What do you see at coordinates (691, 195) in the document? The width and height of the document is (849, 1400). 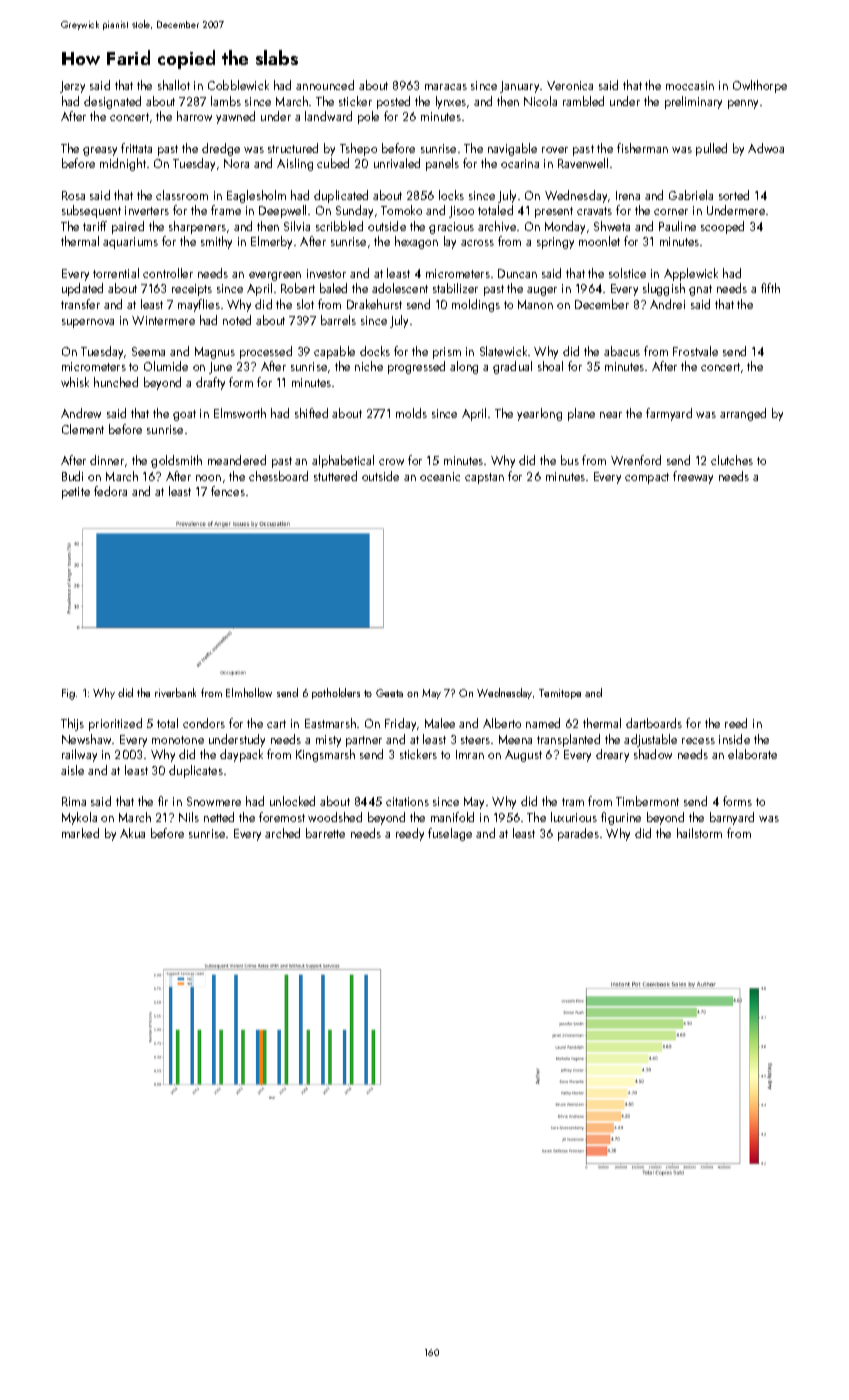 I see `Gabriela` at bounding box center [691, 195].
